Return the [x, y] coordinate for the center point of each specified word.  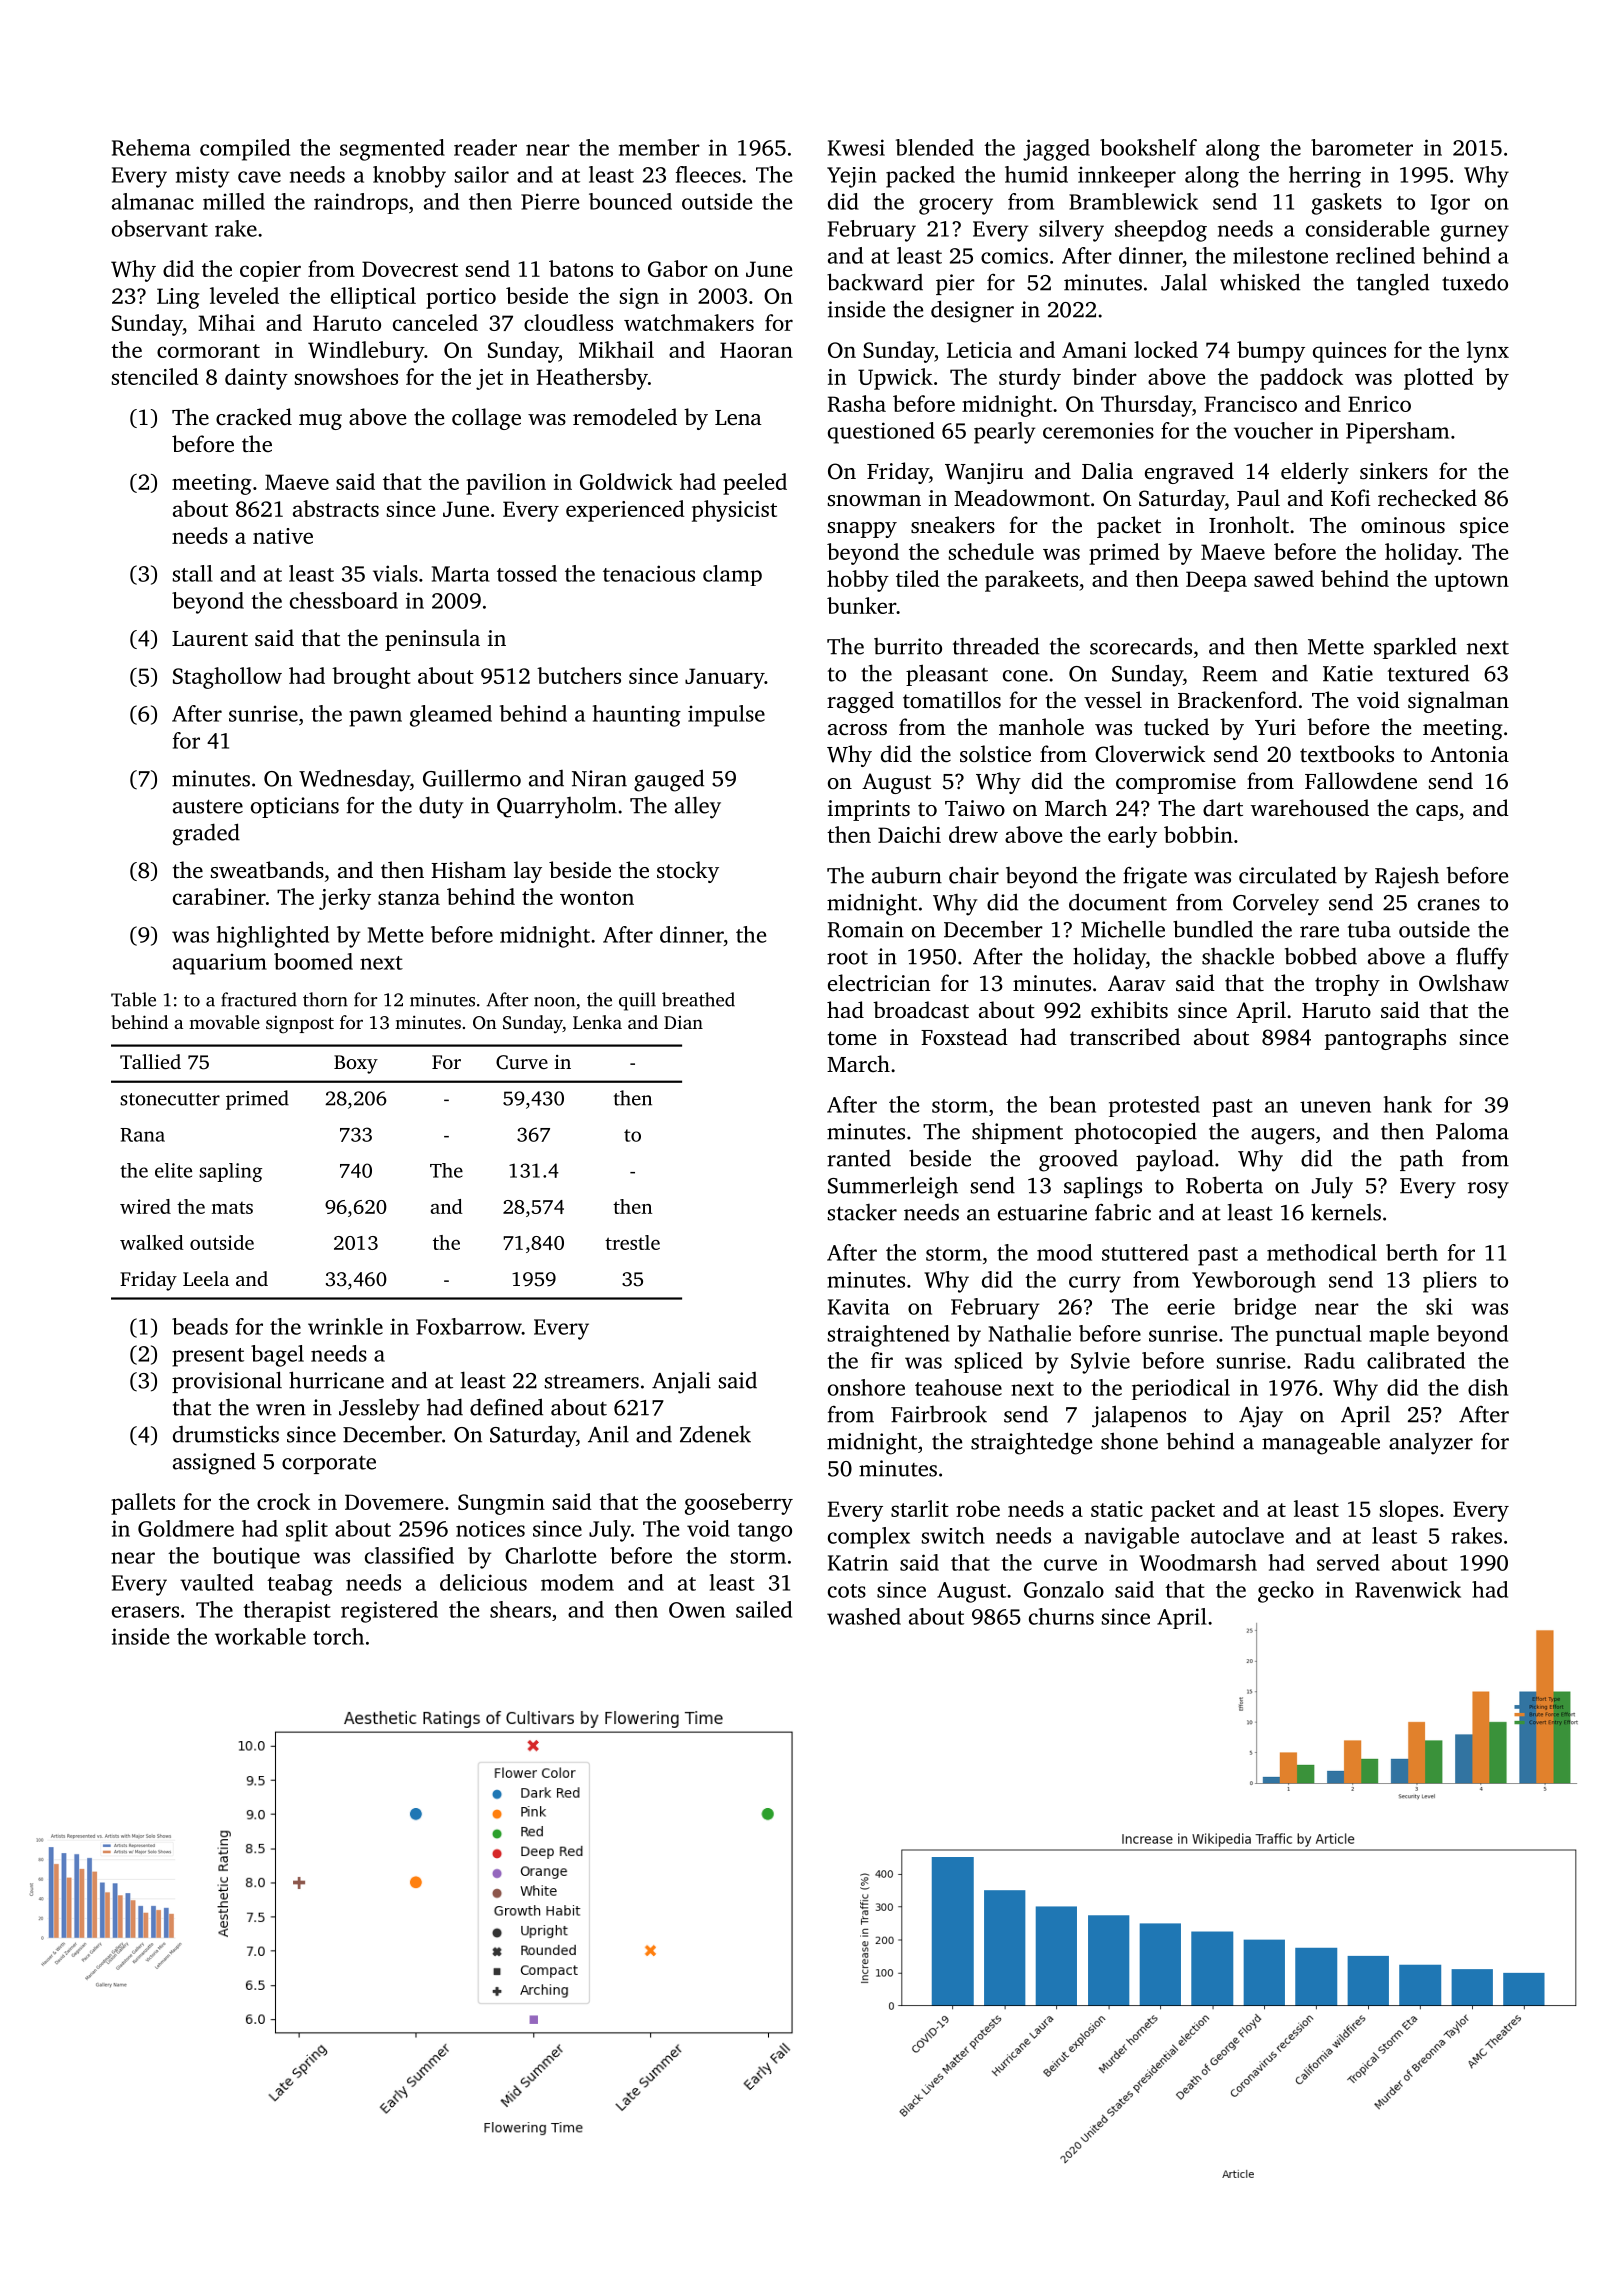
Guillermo [472, 778]
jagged [1056, 150]
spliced [989, 1362]
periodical [1181, 1389]
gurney [1475, 233]
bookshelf [1148, 147]
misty [202, 177]
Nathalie [1030, 1333]
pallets [143, 1504]
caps [1437, 813]
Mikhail [616, 349]
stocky [688, 872]
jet [489, 379]
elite [173, 1170]
